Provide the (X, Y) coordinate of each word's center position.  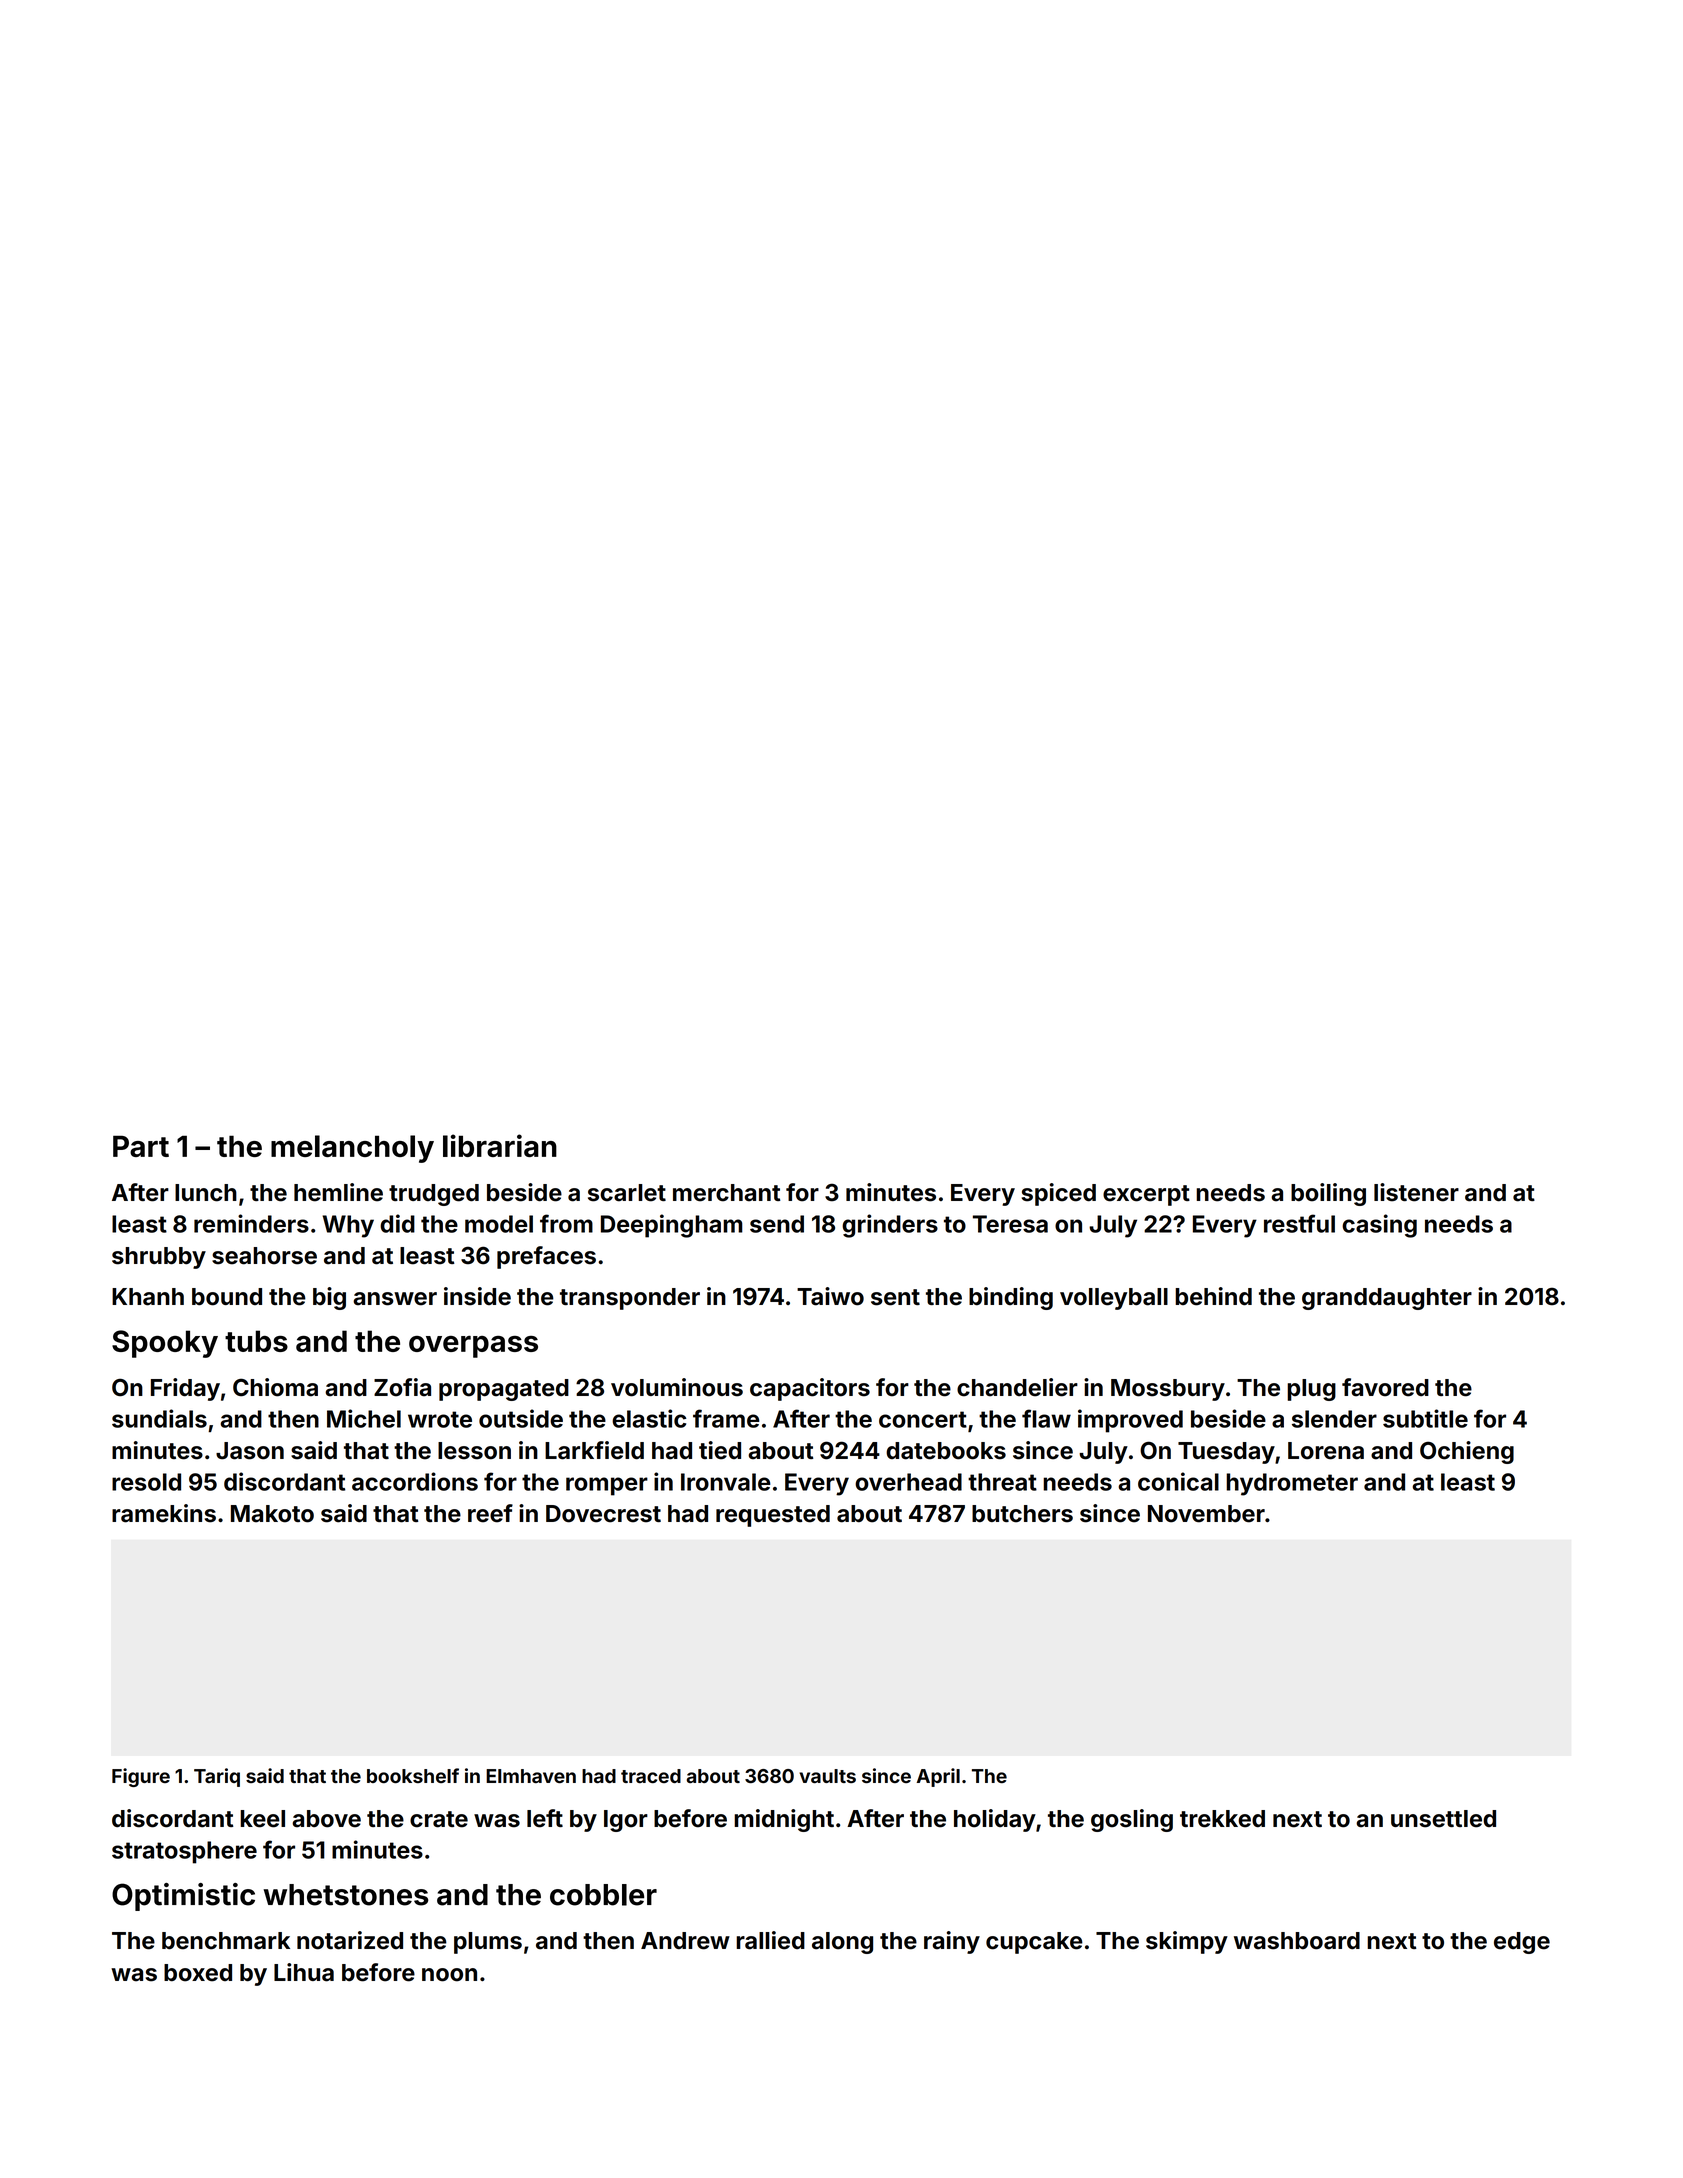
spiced (1059, 1194)
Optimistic (183, 1897)
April (938, 1777)
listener (1416, 1192)
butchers (1022, 1514)
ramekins (164, 1513)
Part (141, 1146)
